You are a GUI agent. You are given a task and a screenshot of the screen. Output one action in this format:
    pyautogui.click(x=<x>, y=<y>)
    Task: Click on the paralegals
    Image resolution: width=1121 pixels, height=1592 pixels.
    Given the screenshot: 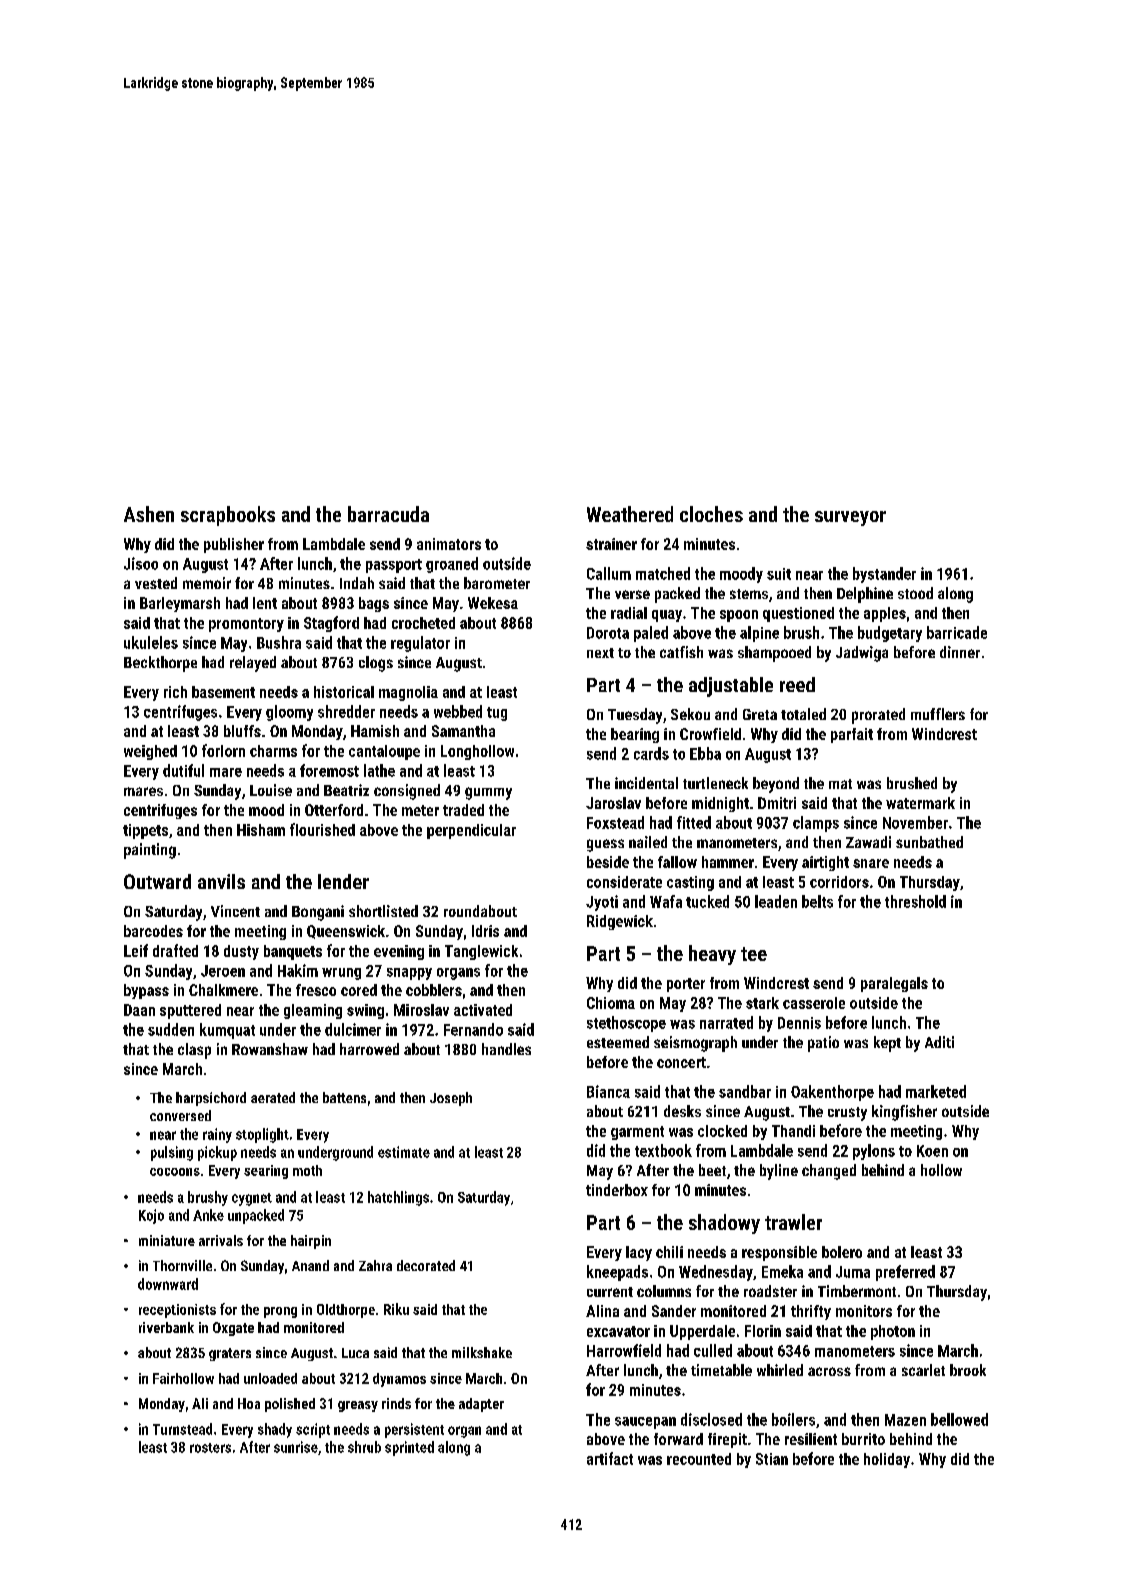 What is the action you would take?
    pyautogui.click(x=894, y=984)
